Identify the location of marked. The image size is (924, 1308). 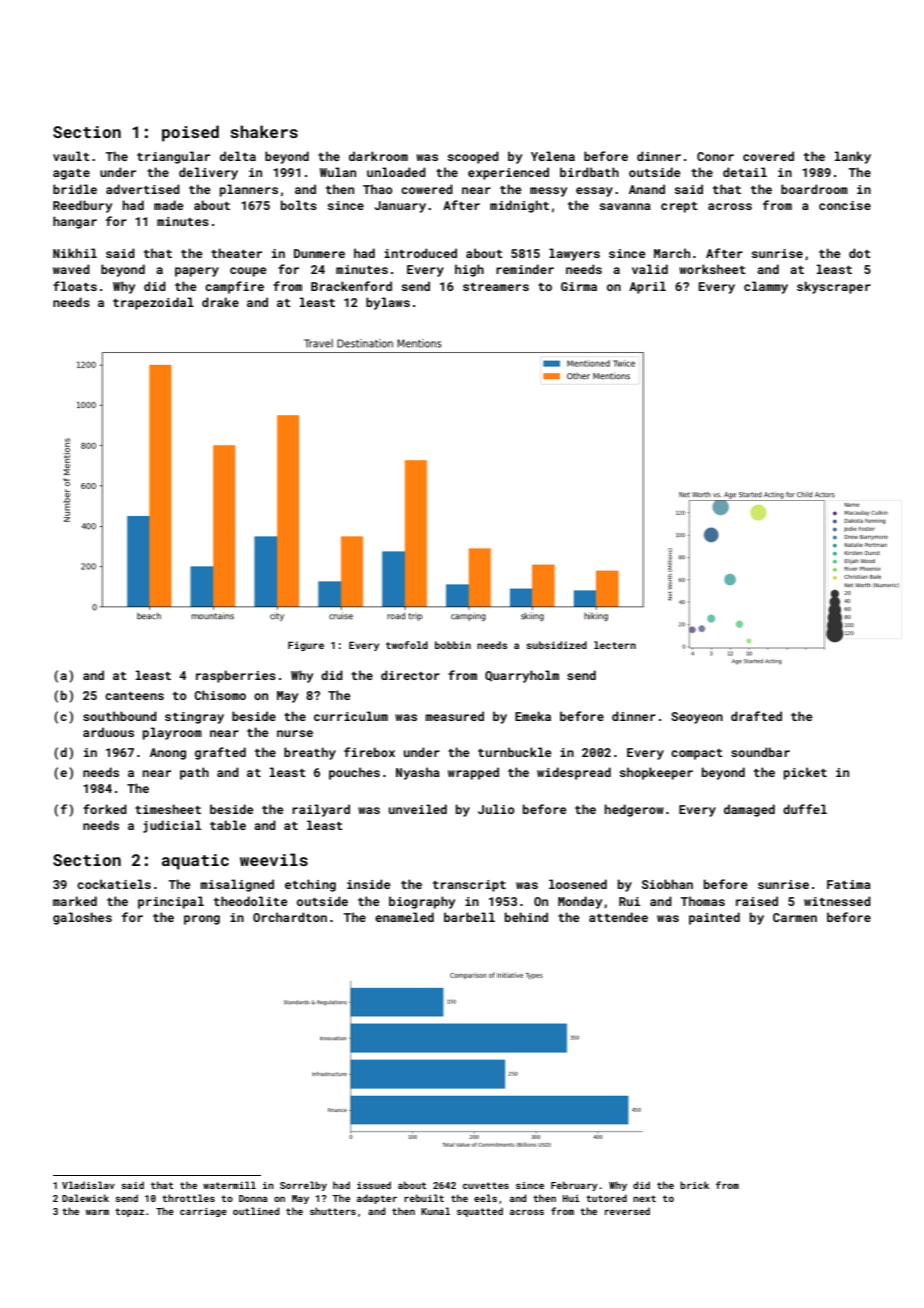
(75, 901).
